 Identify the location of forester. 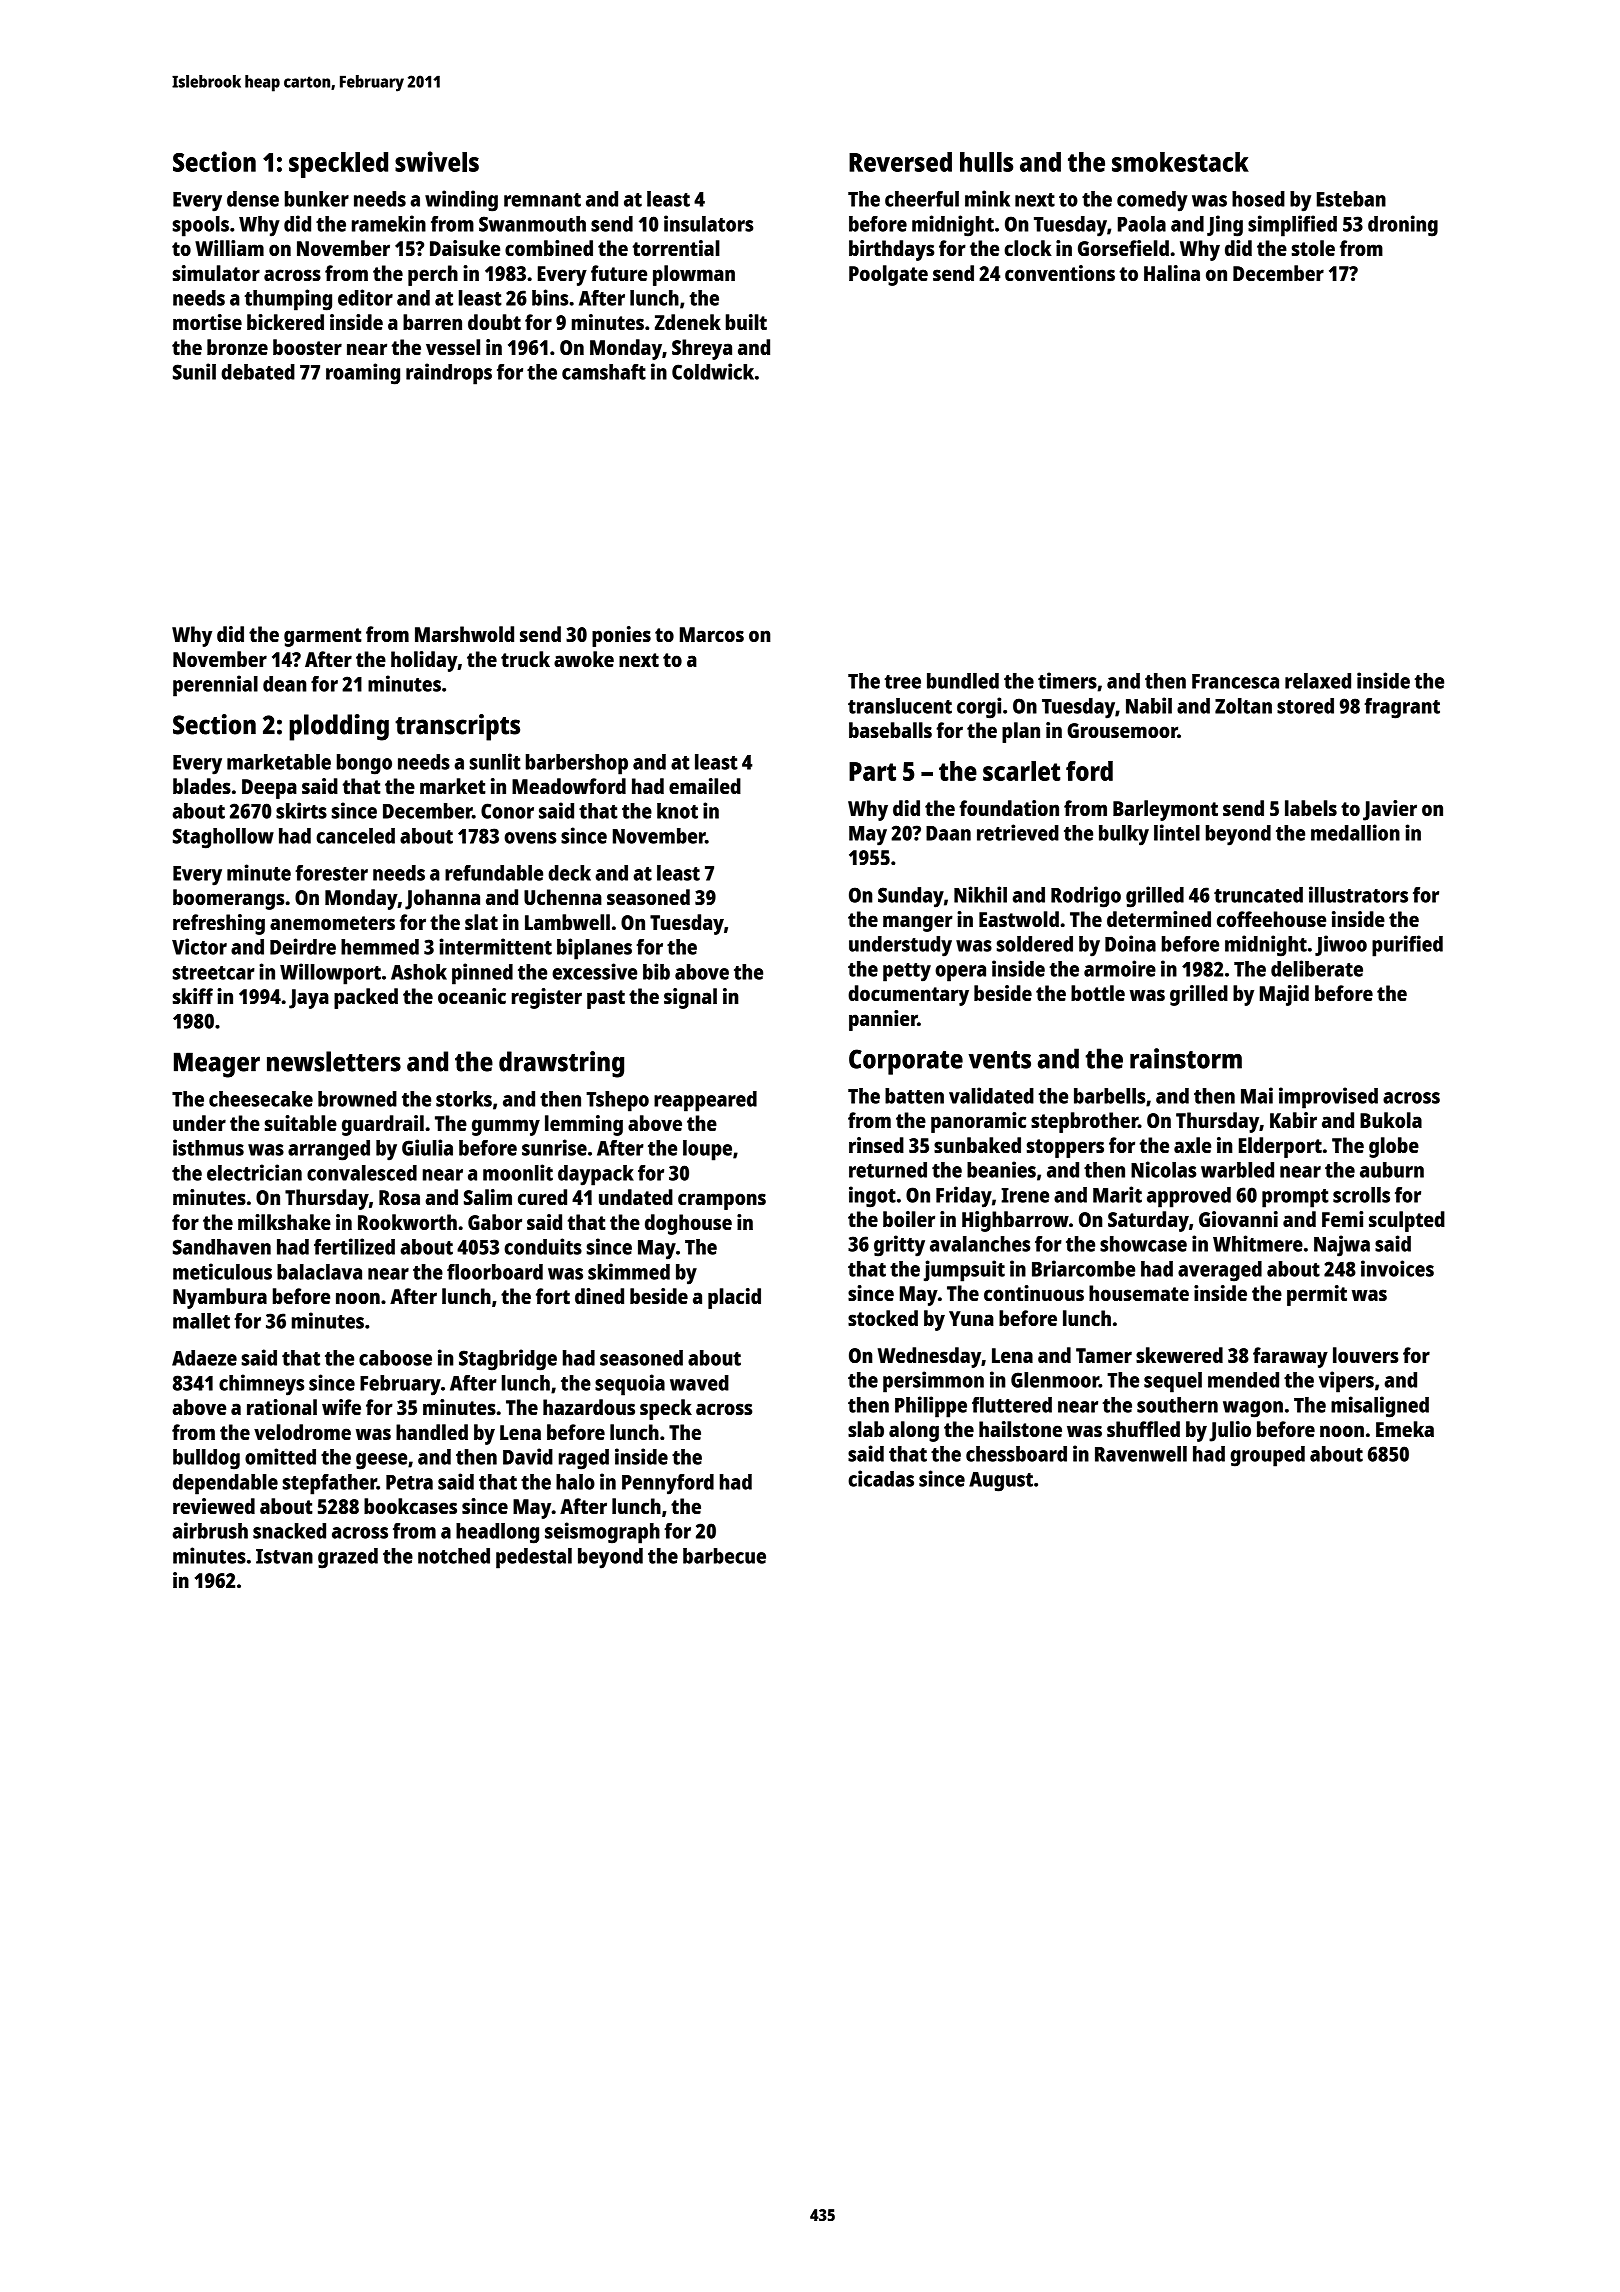
(331, 873).
